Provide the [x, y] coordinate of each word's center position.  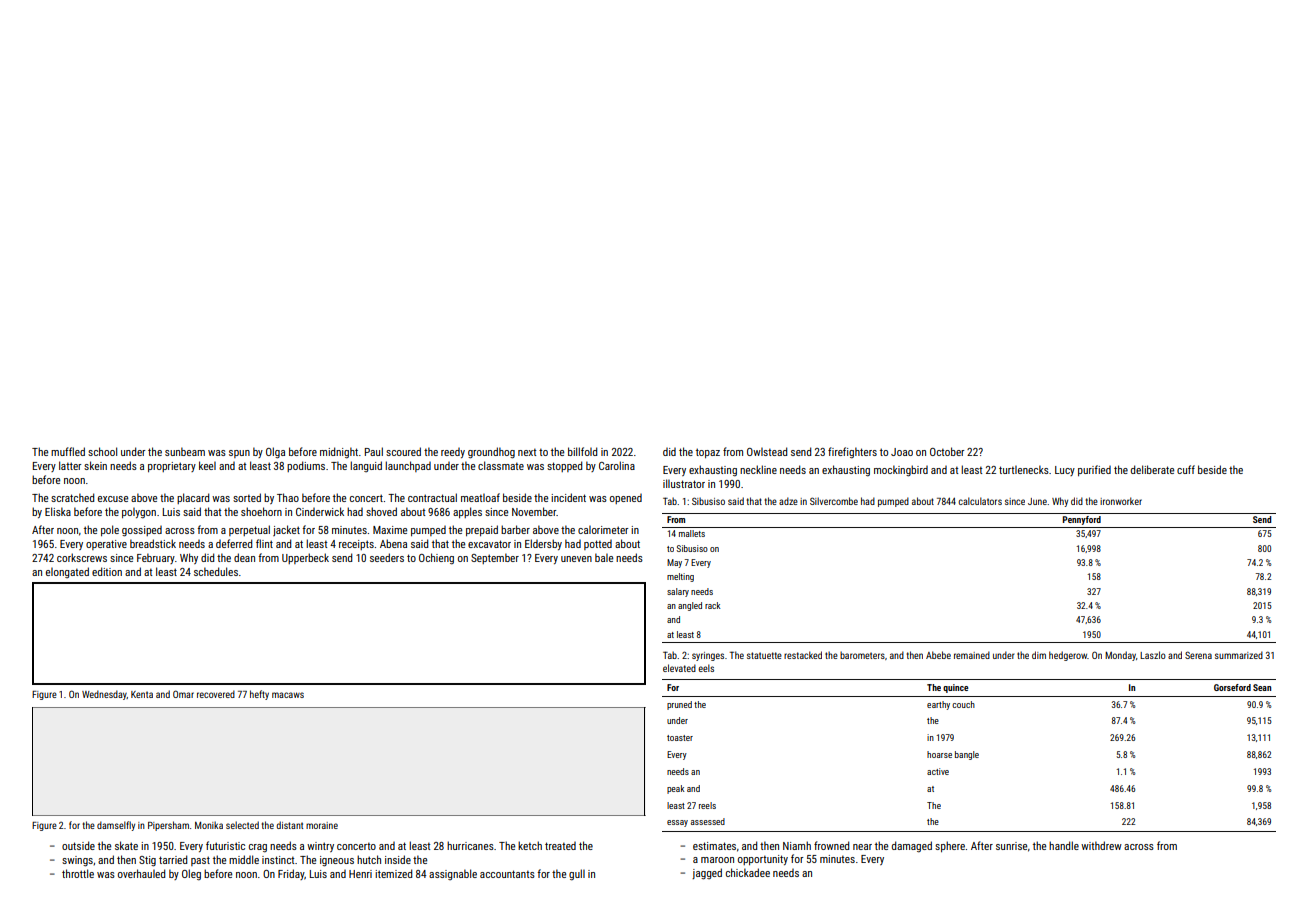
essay [677, 823]
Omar [183, 694]
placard [193, 498]
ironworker [1121, 501]
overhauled [141, 873]
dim [1039, 655]
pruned [679, 705]
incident [568, 497]
